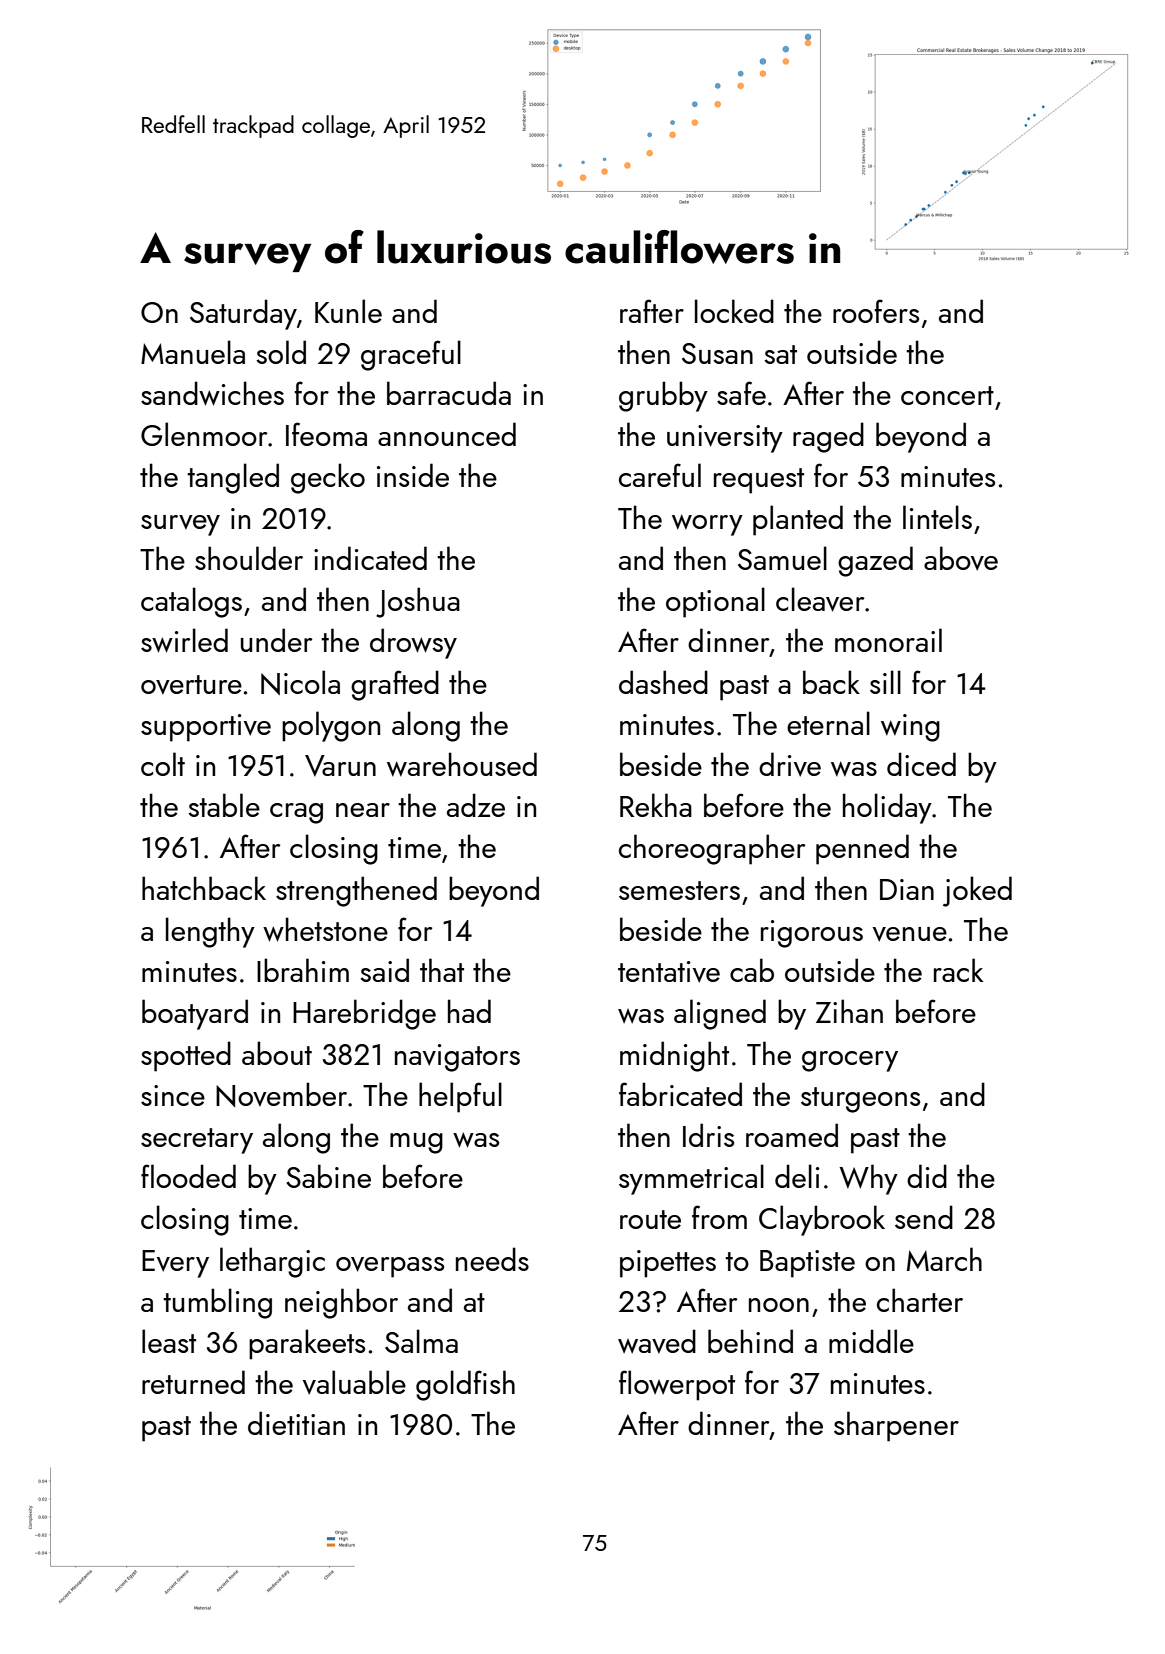 The height and width of the screenshot is (1654, 1165). I want to click on careful, so click(660, 475).
